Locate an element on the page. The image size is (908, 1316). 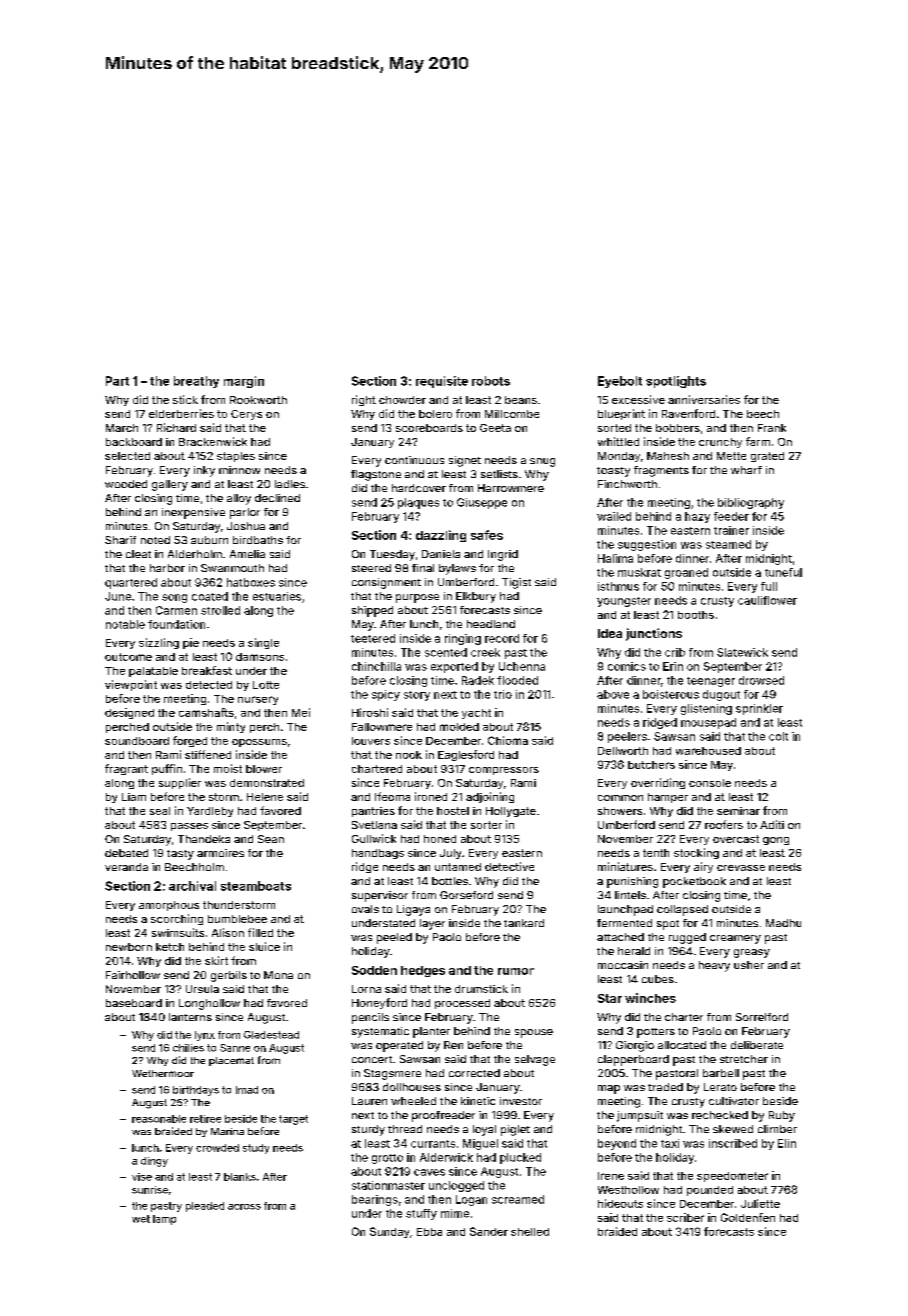
Mei is located at coordinates (301, 712).
